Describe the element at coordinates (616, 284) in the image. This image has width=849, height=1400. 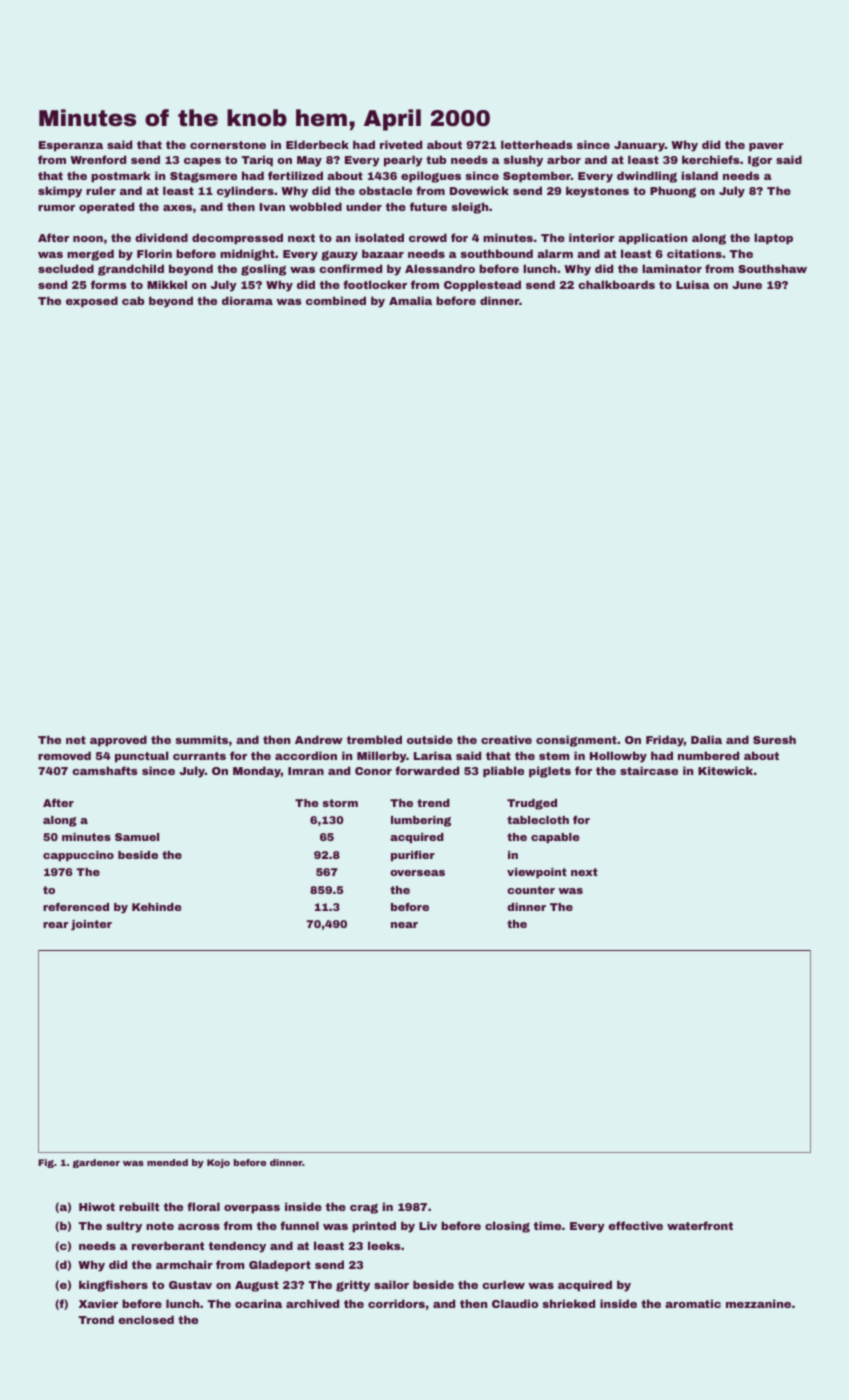
I see `chalkboards` at that location.
